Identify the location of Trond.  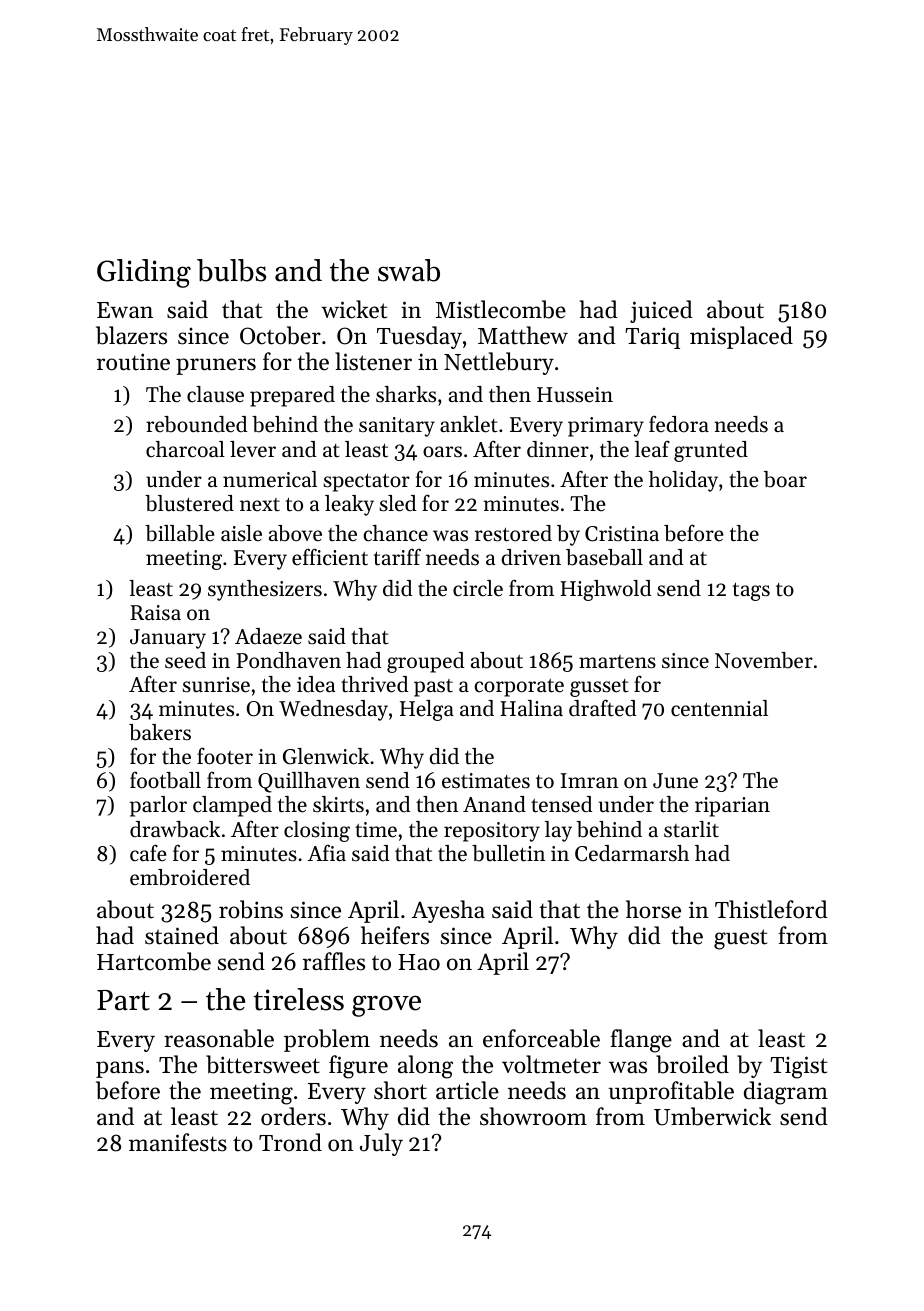
(290, 1142).
